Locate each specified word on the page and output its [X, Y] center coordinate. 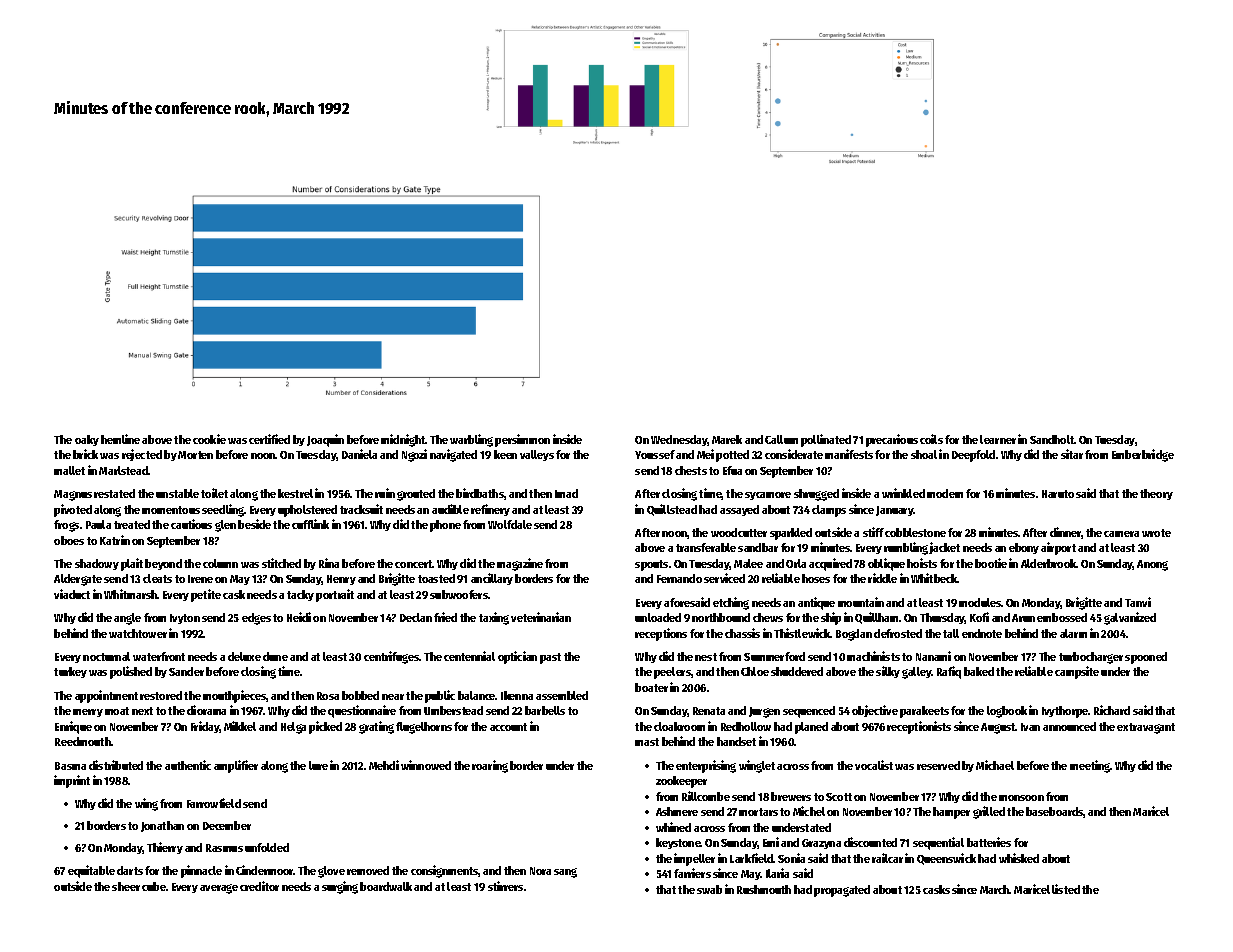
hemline [120, 439]
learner [998, 439]
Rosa [328, 696]
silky [888, 672]
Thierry [165, 848]
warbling [471, 440]
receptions [661, 634]
